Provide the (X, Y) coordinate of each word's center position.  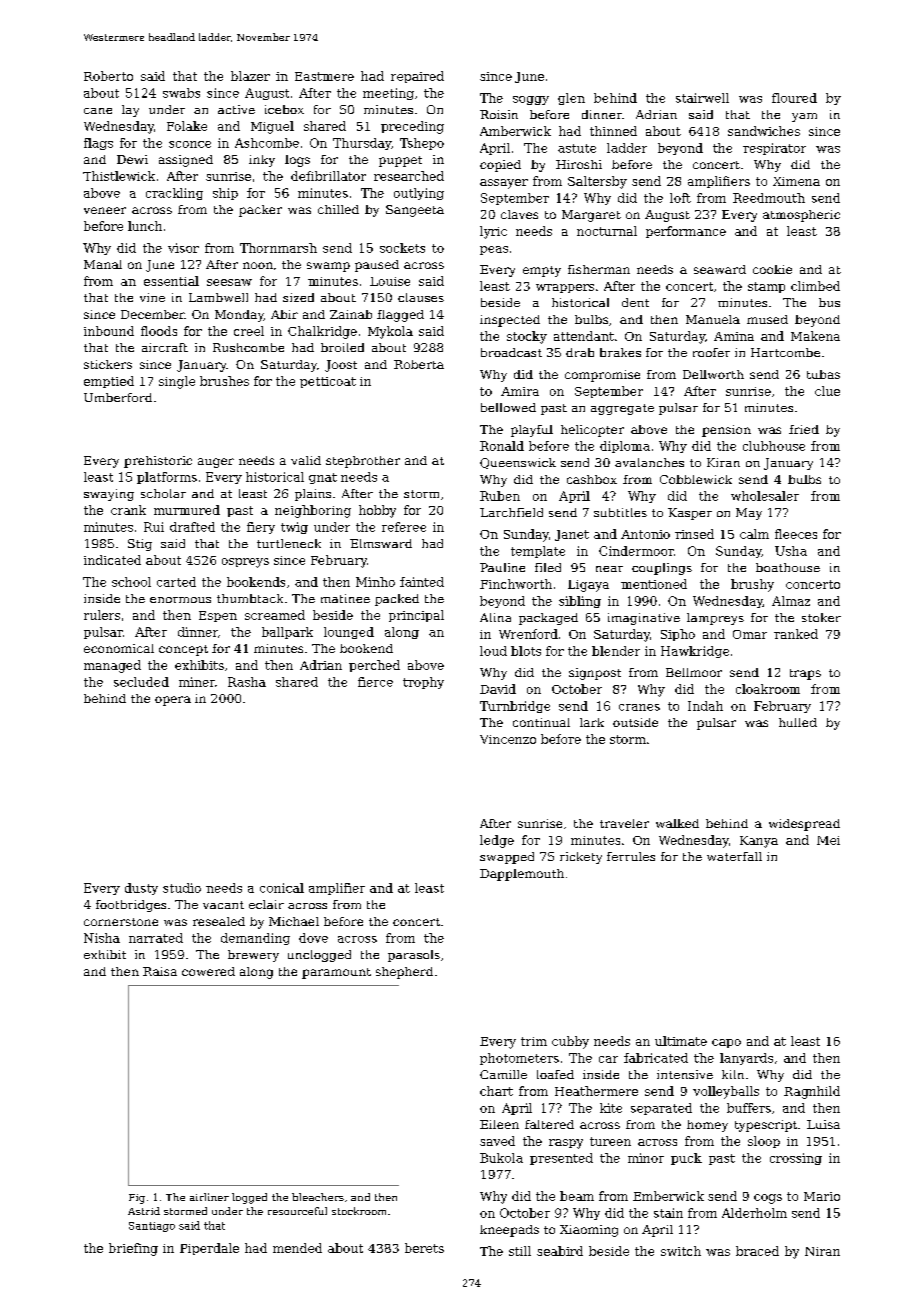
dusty (141, 889)
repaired (417, 77)
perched (374, 666)
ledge (497, 841)
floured (794, 98)
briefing (133, 1249)
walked (677, 823)
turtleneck (289, 543)
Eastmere (324, 76)
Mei (828, 840)
